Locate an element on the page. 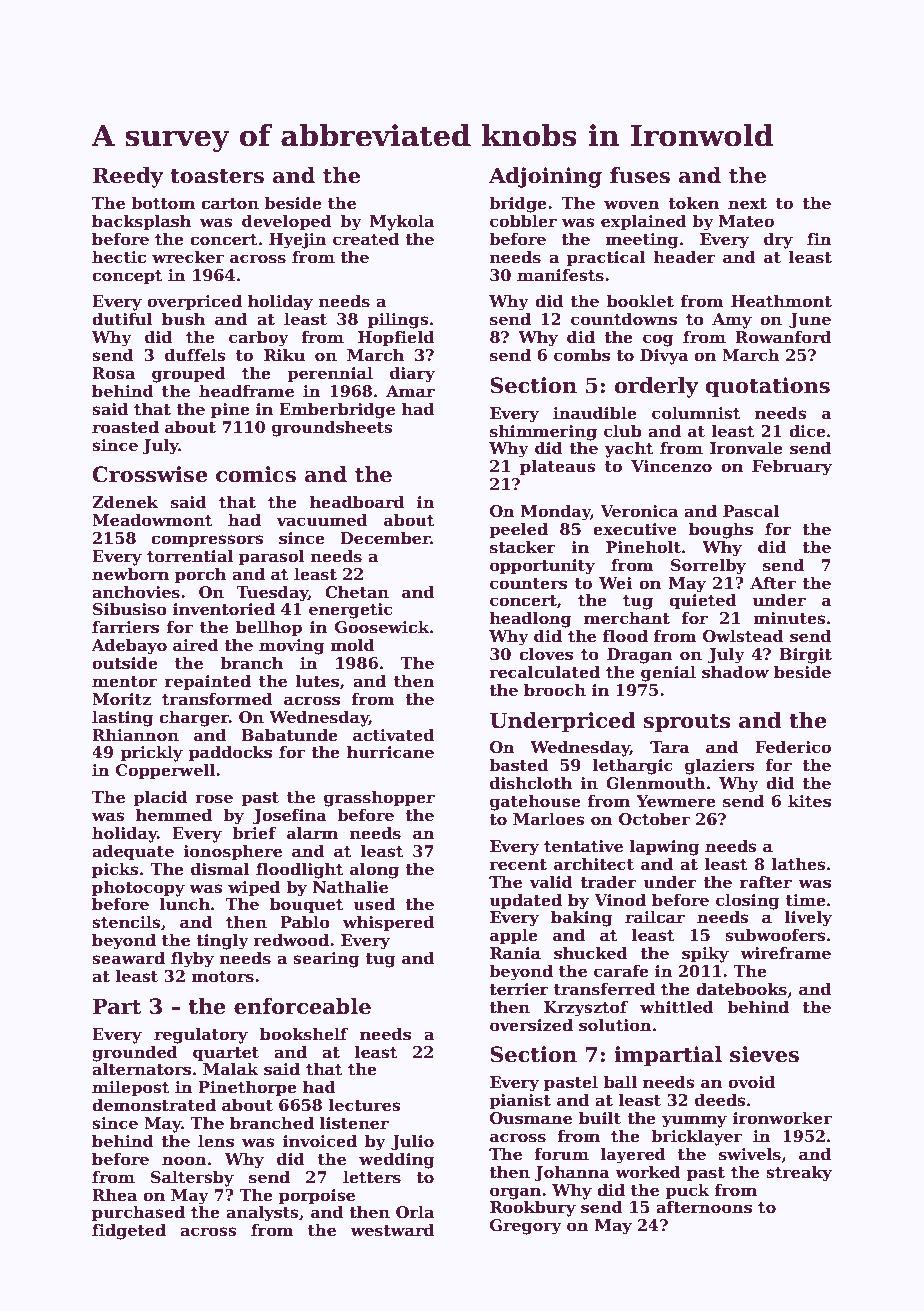 This page has width=924, height=1311. Gregory is located at coordinates (526, 1227).
